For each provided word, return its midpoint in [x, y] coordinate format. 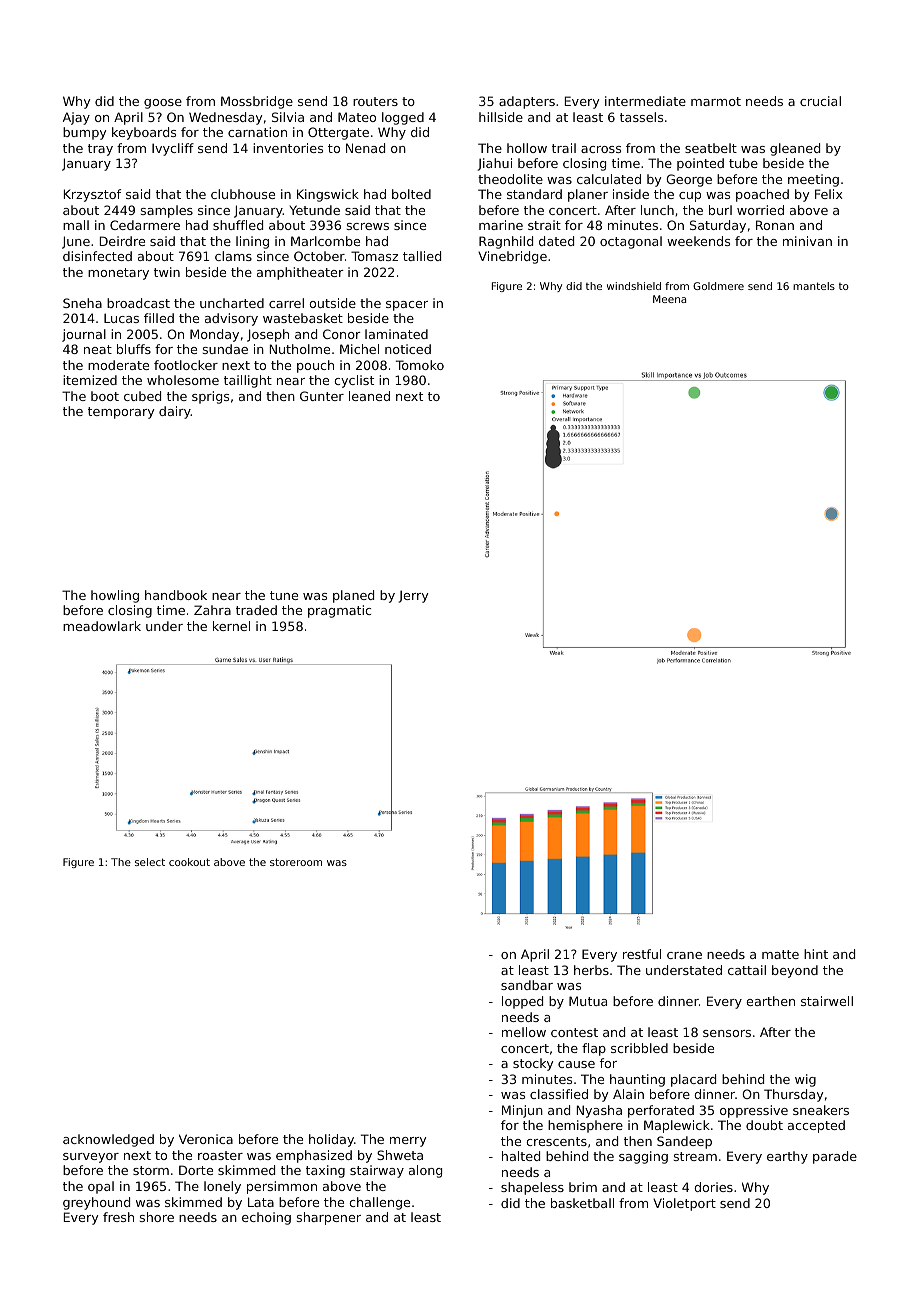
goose [163, 104]
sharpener [329, 1218]
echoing [266, 1218]
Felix [829, 194]
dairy [175, 412]
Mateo [357, 117]
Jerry [413, 596]
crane [684, 955]
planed [353, 596]
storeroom [296, 862]
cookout [189, 862]
